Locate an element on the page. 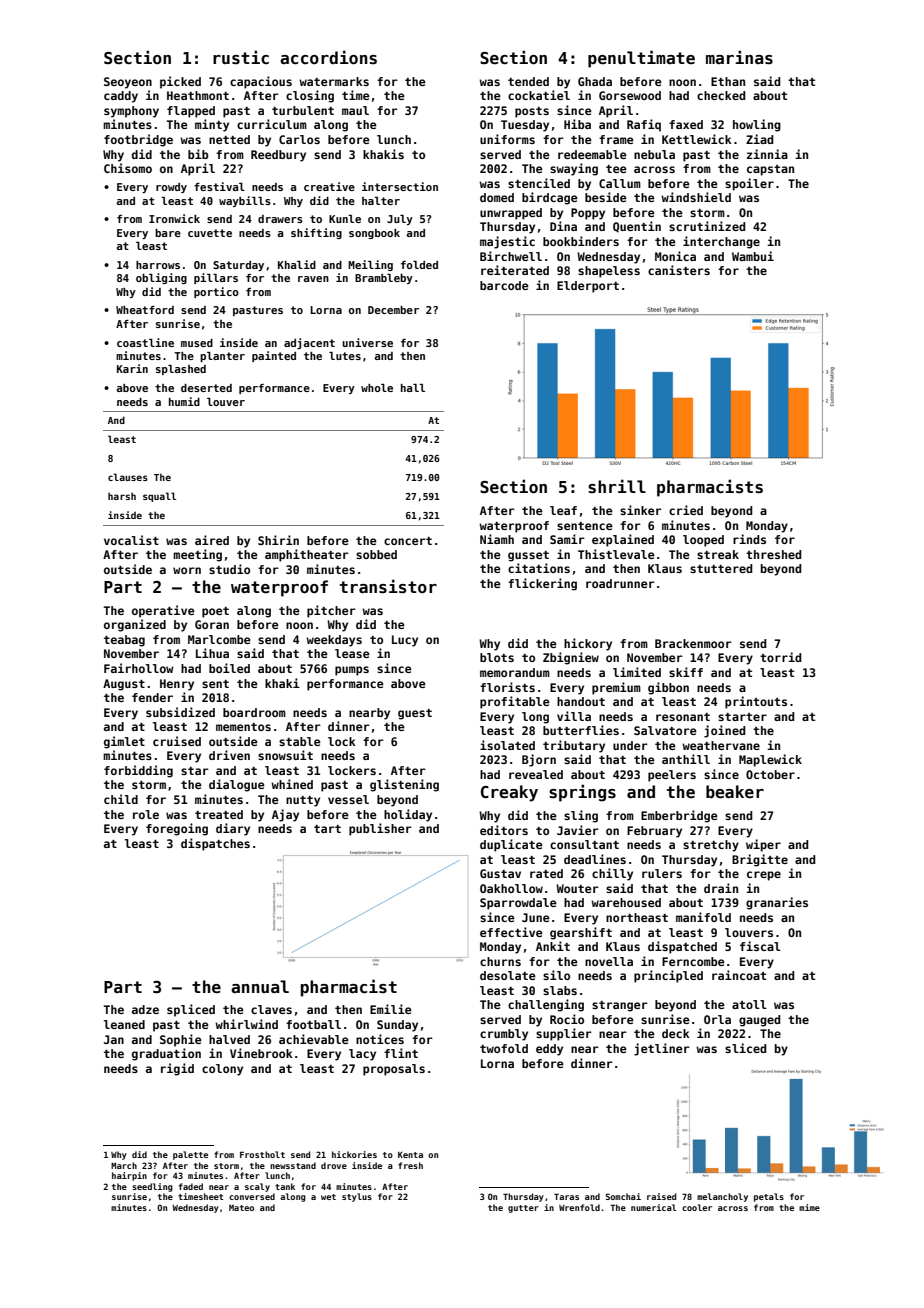 This document has width=924, height=1308. marinas is located at coordinates (739, 57).
